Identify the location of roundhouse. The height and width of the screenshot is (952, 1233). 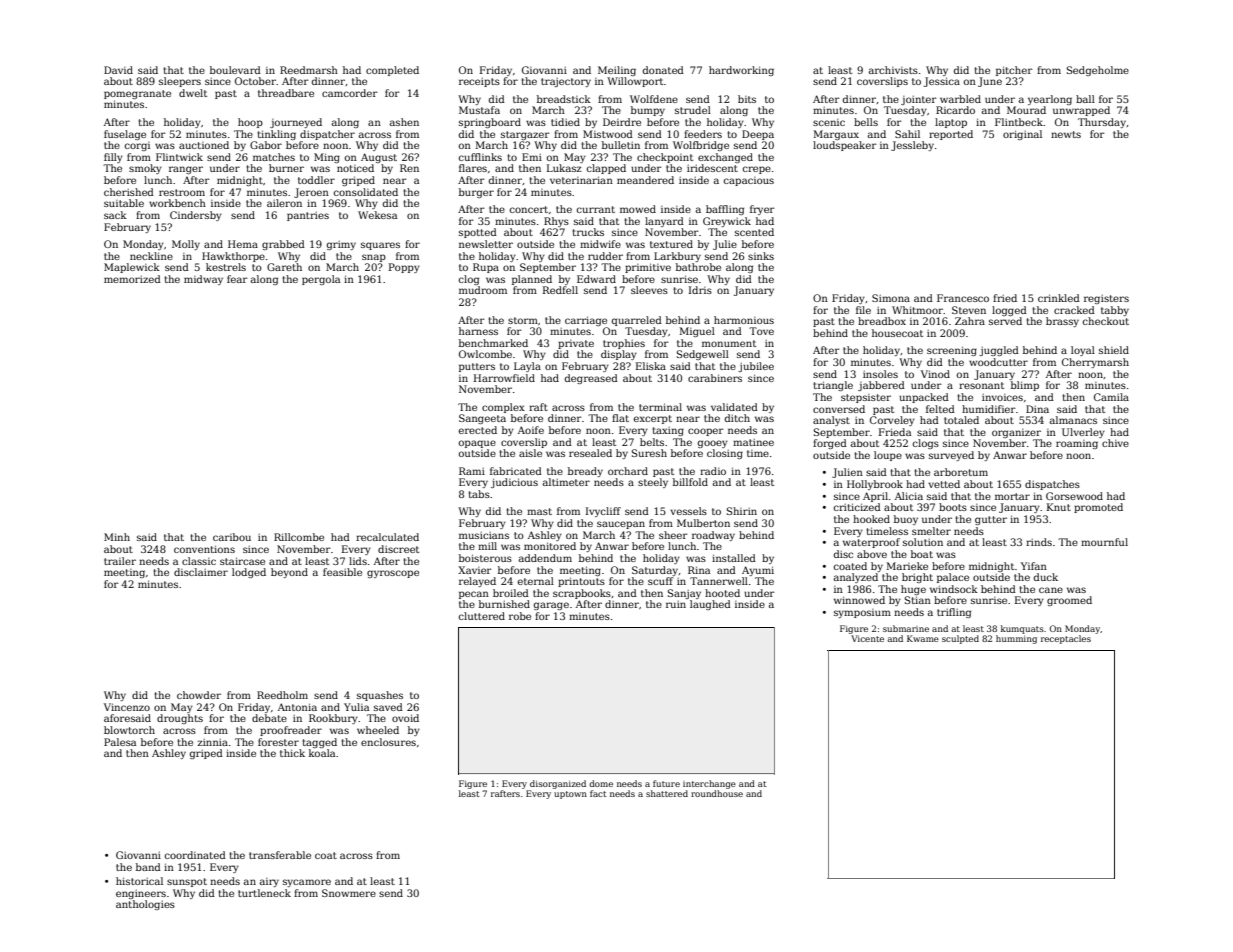
(717, 793).
